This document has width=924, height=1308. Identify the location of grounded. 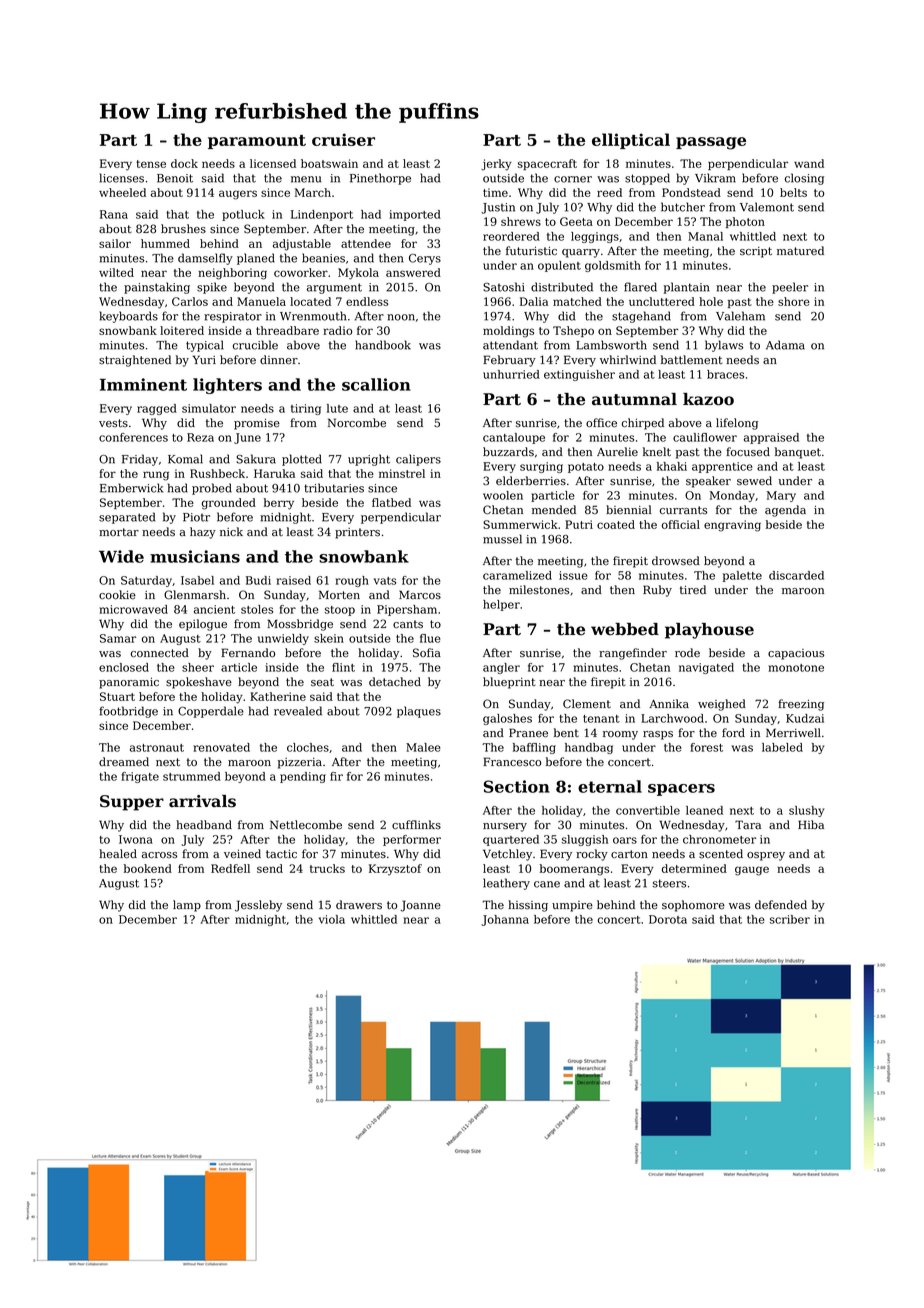
(229, 504).
